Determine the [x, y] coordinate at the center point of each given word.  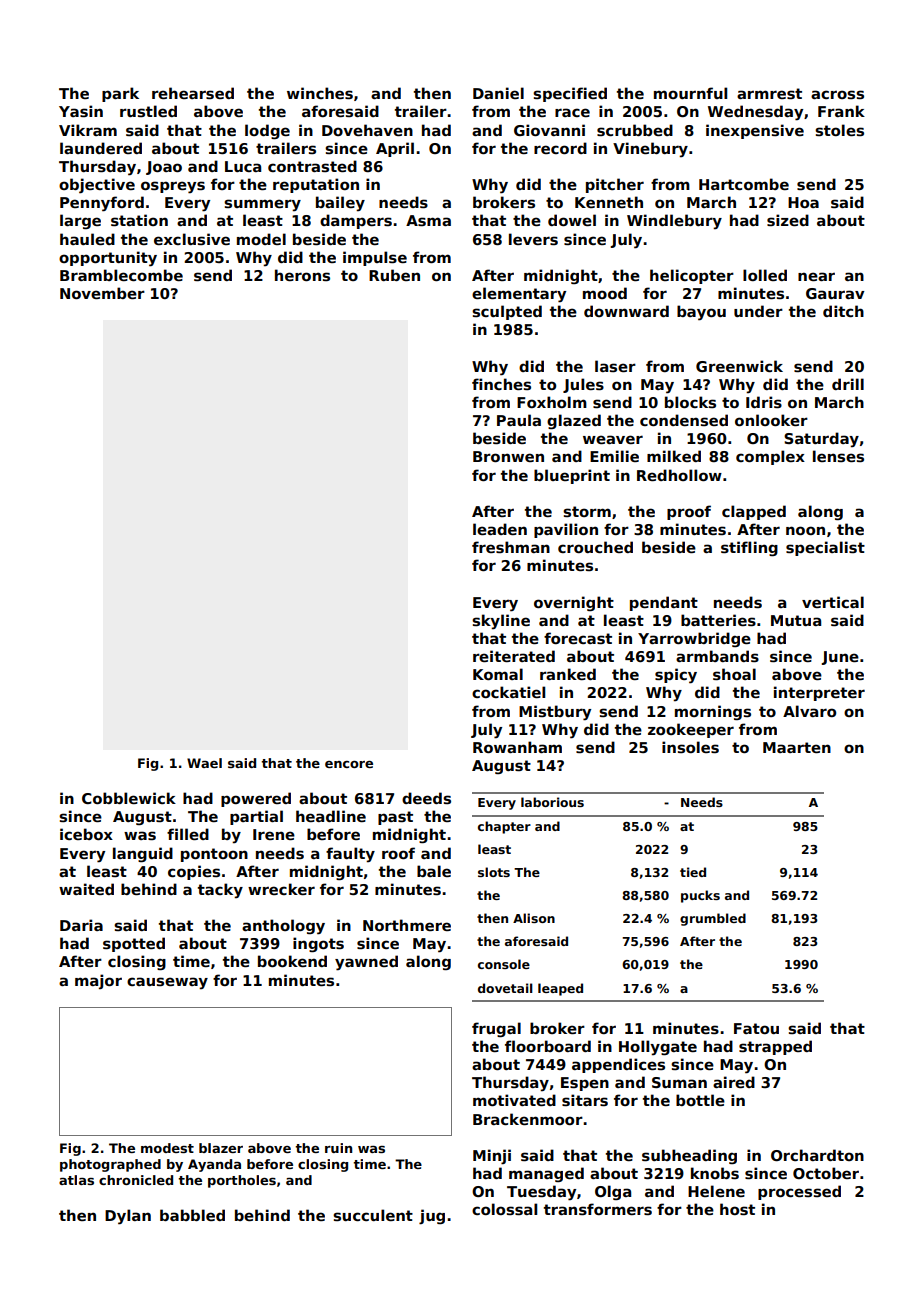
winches [320, 93]
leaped [560, 989]
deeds [426, 798]
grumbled [713, 919]
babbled [192, 1215]
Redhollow [679, 475]
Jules [583, 385]
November [102, 293]
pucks [700, 896]
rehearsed [193, 93]
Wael [204, 763]
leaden [500, 529]
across [837, 94]
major [98, 981]
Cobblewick [129, 798]
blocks [690, 402]
